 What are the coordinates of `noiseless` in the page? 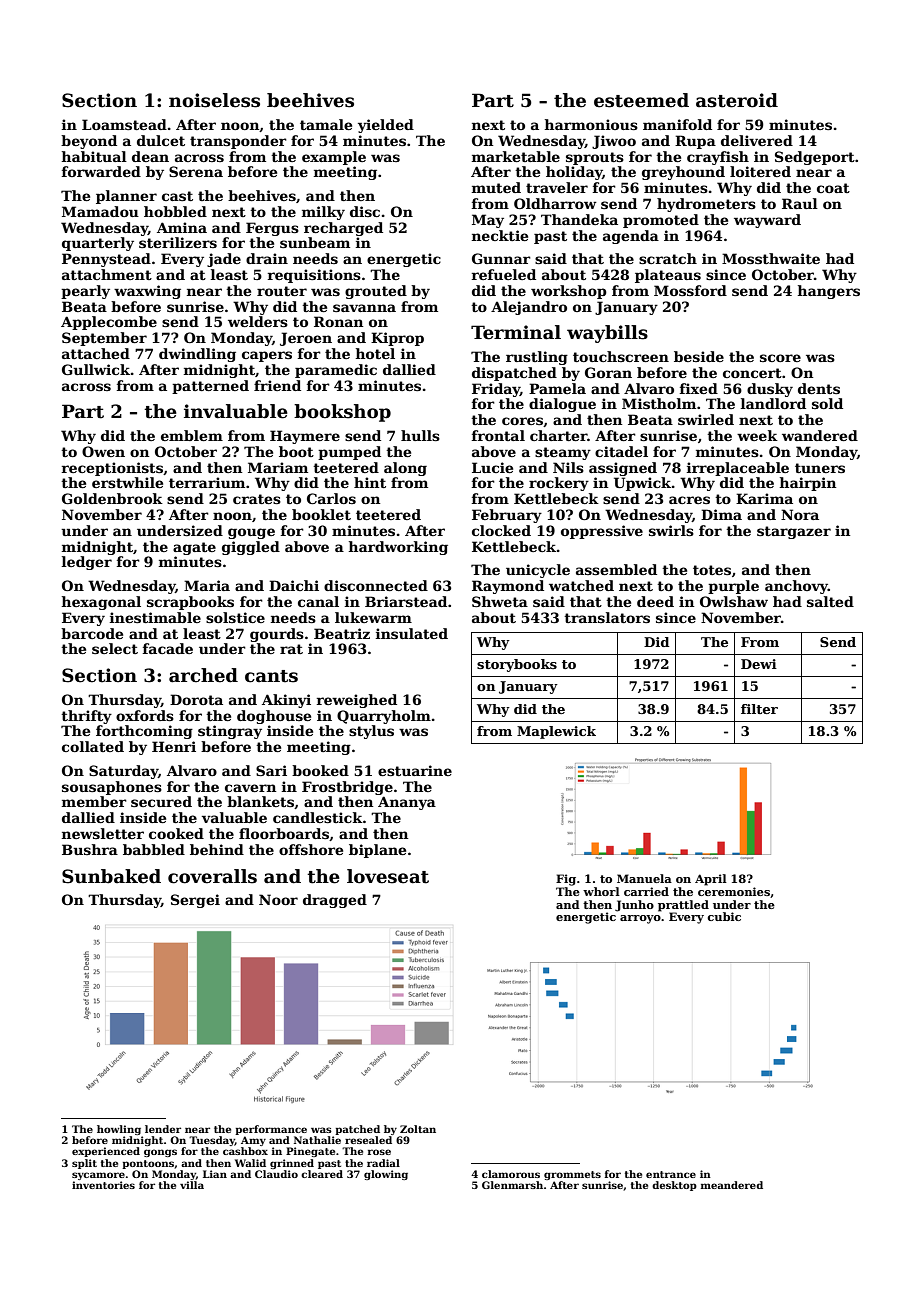 It's located at (214, 100).
